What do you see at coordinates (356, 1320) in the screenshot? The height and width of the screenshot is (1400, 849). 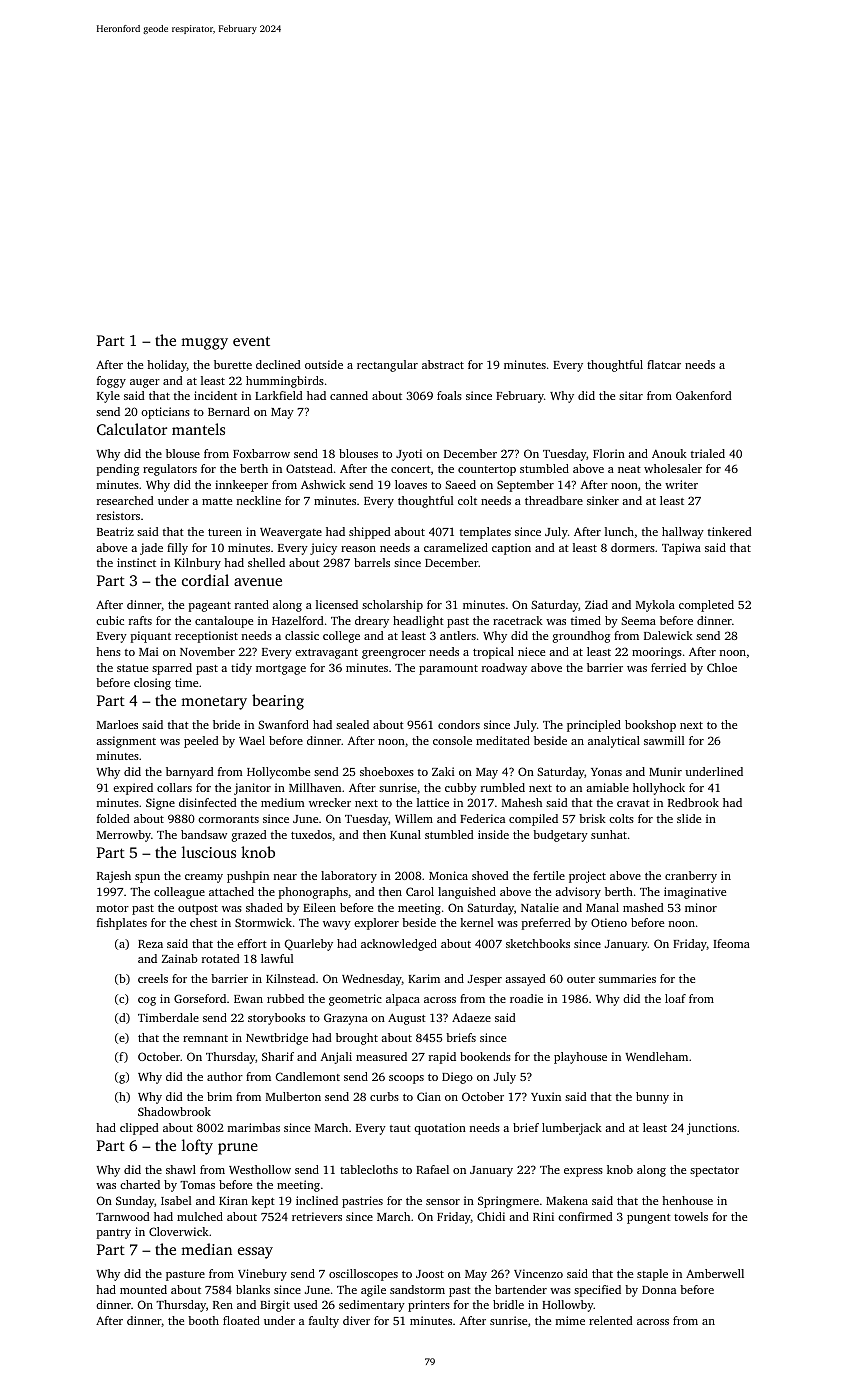 I see `diver` at bounding box center [356, 1320].
